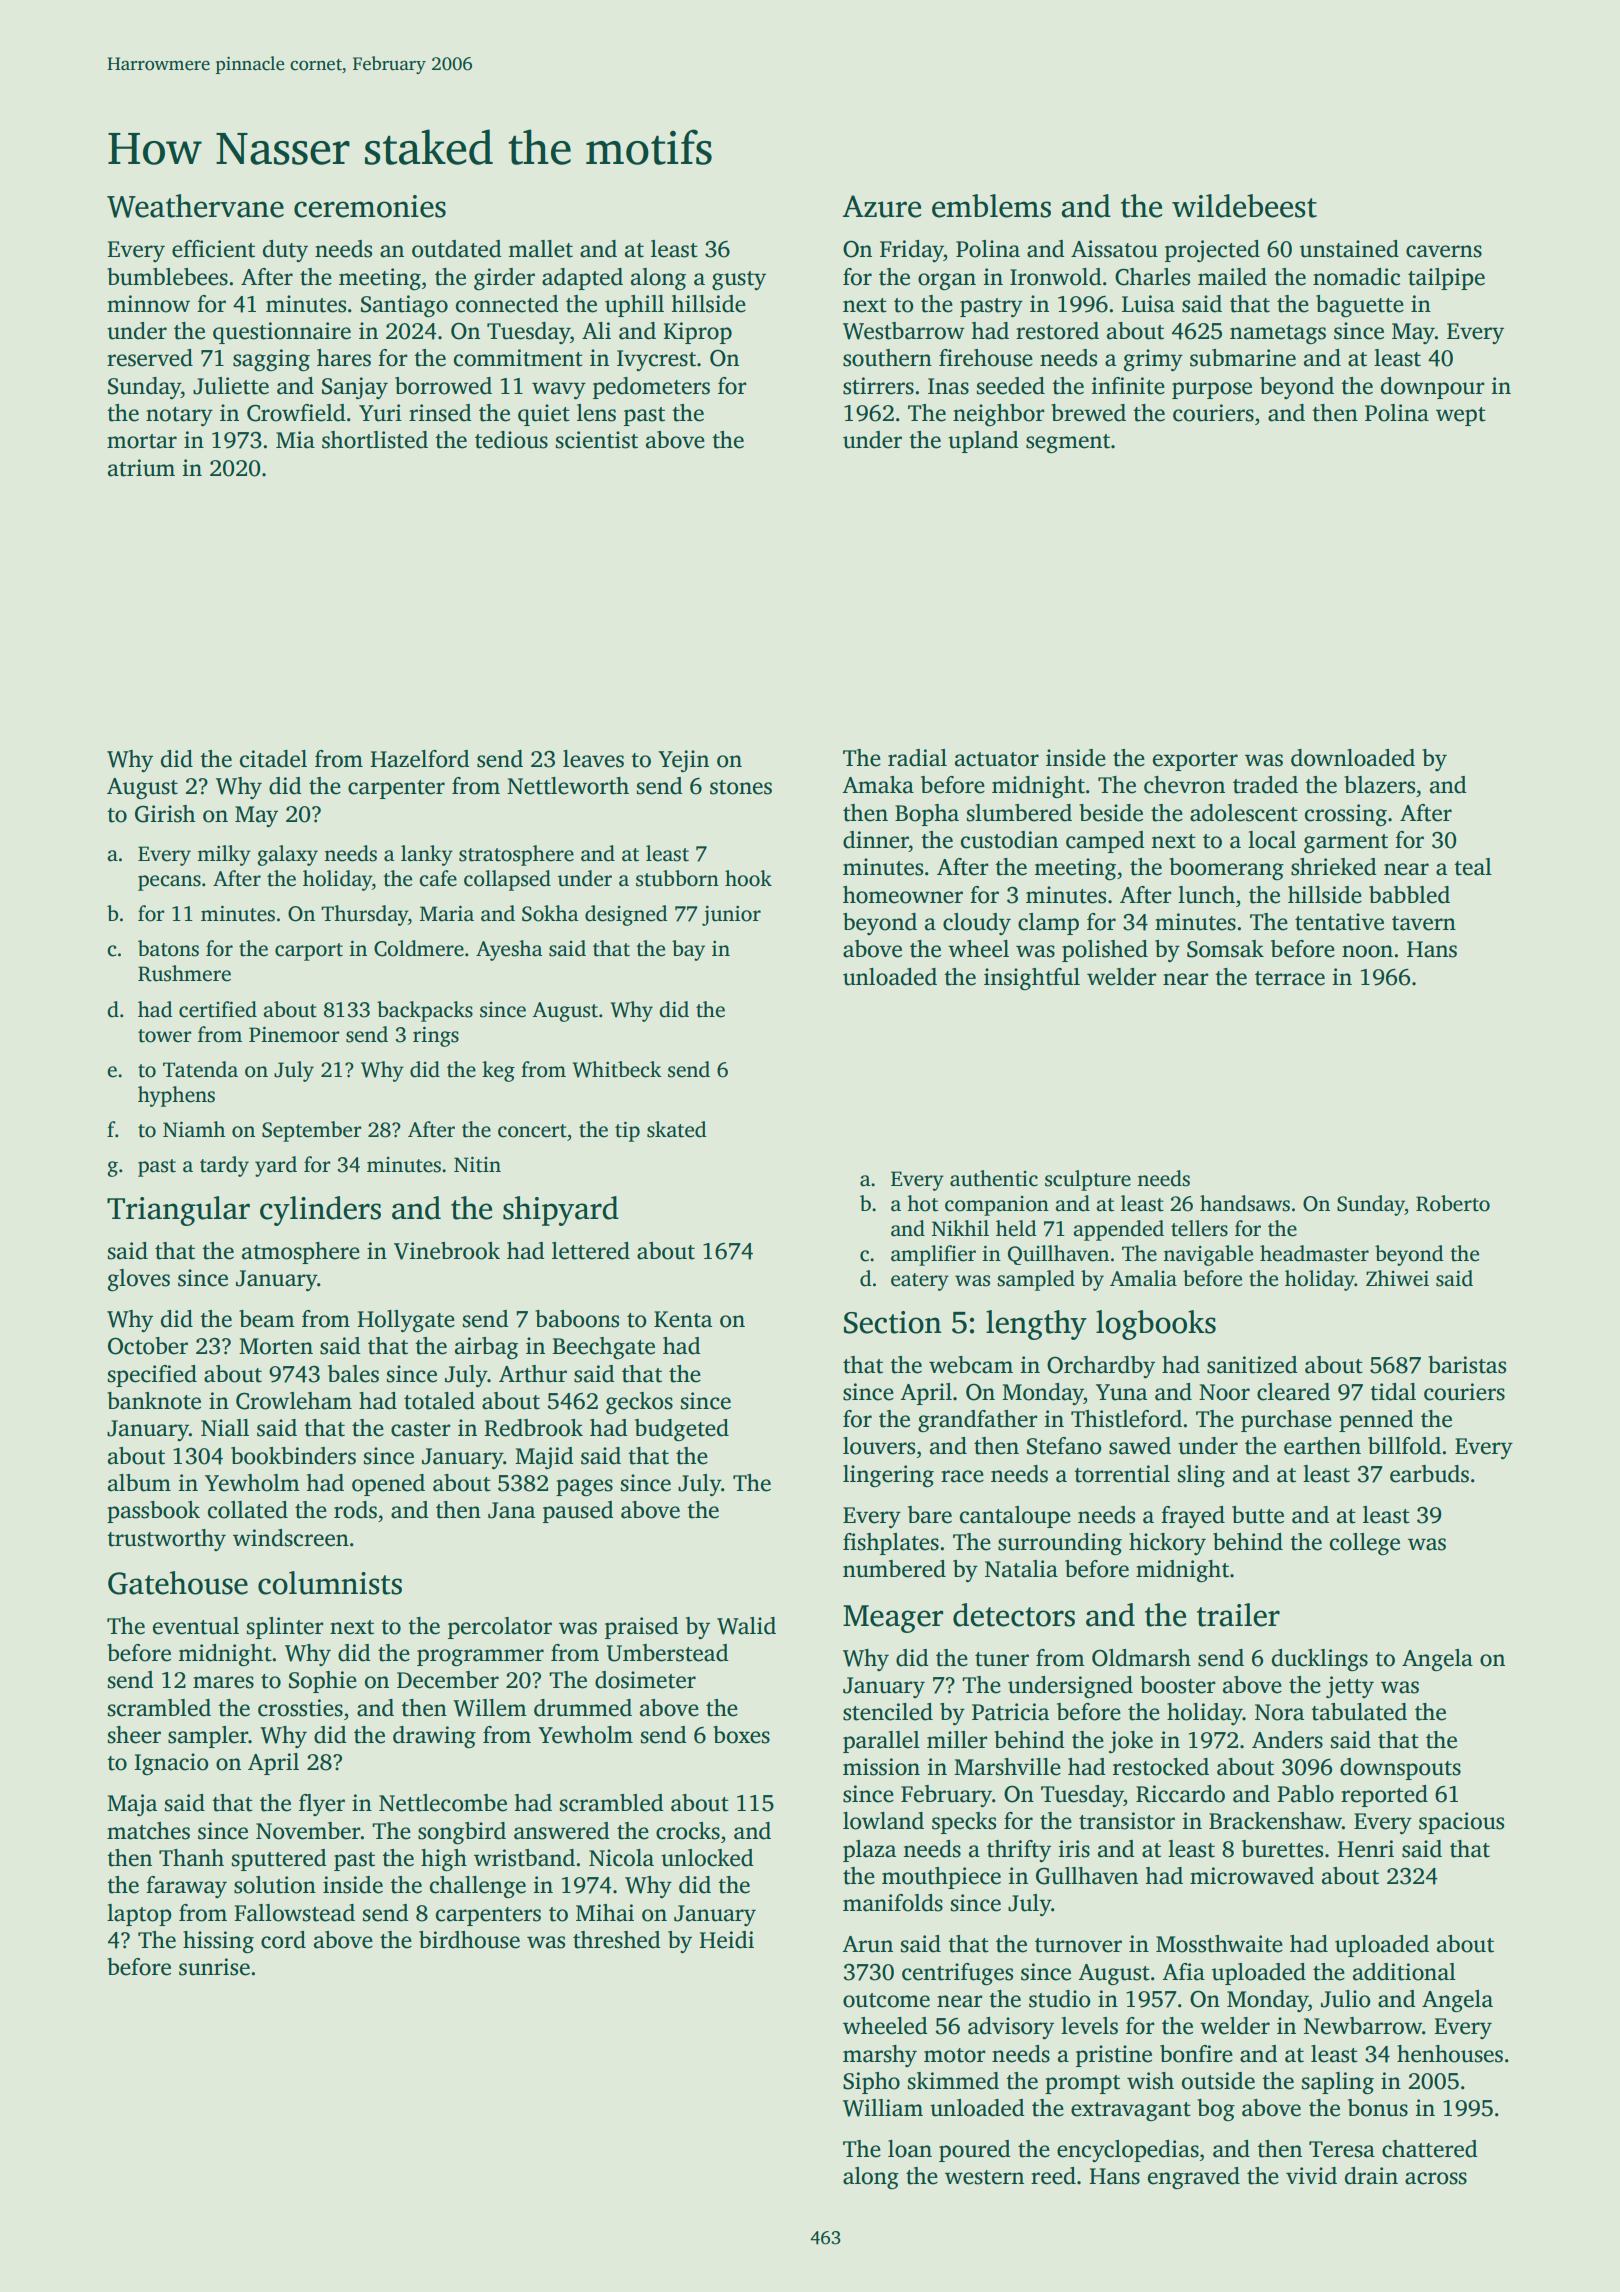 Image resolution: width=1620 pixels, height=2292 pixels. What do you see at coordinates (617, 1069) in the image?
I see `Whitbeck` at bounding box center [617, 1069].
